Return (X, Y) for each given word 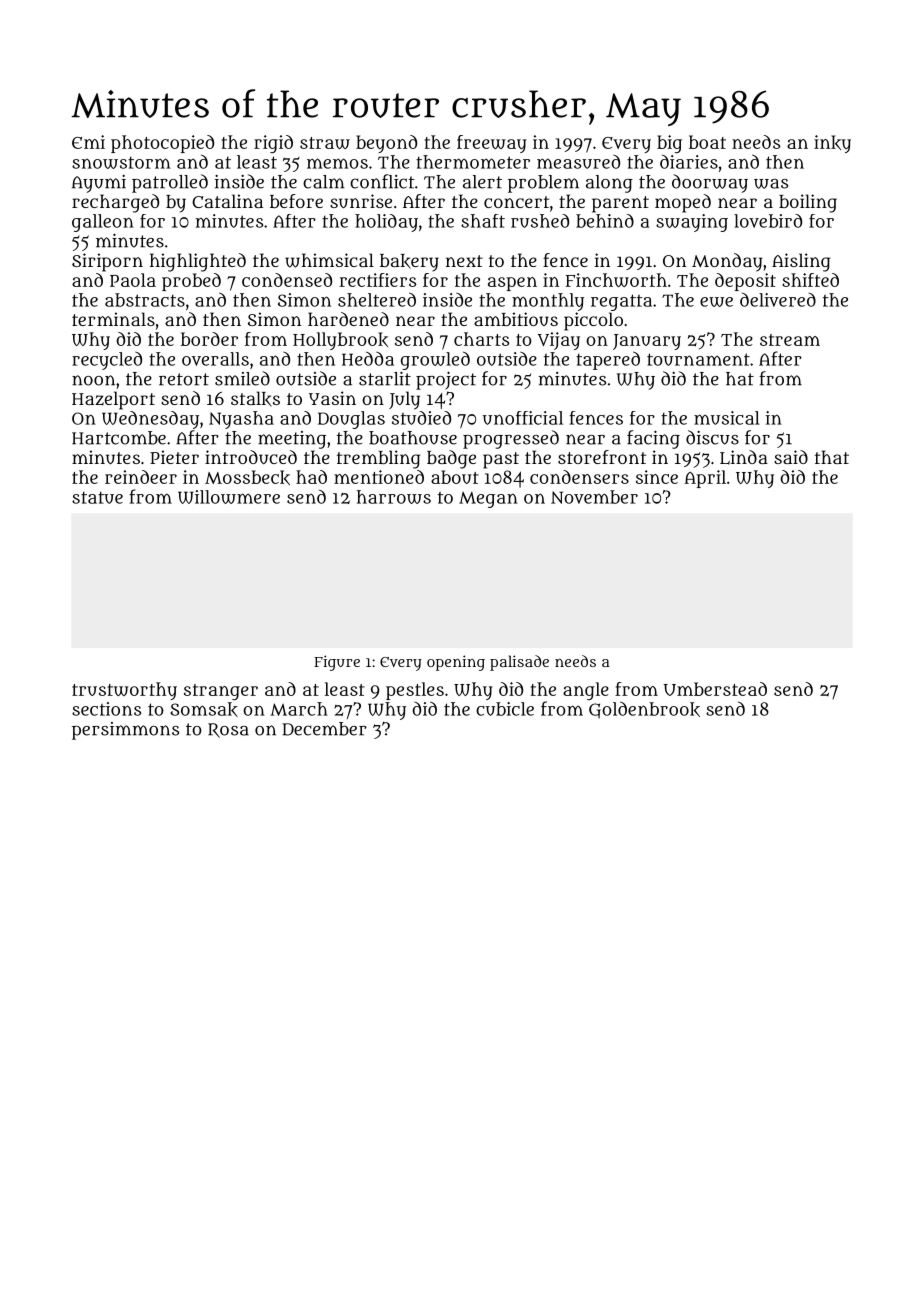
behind (605, 221)
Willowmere (229, 497)
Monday (727, 262)
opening (456, 663)
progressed (511, 439)
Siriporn (107, 262)
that (832, 457)
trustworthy (124, 691)
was (771, 184)
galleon (103, 223)
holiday (386, 223)
